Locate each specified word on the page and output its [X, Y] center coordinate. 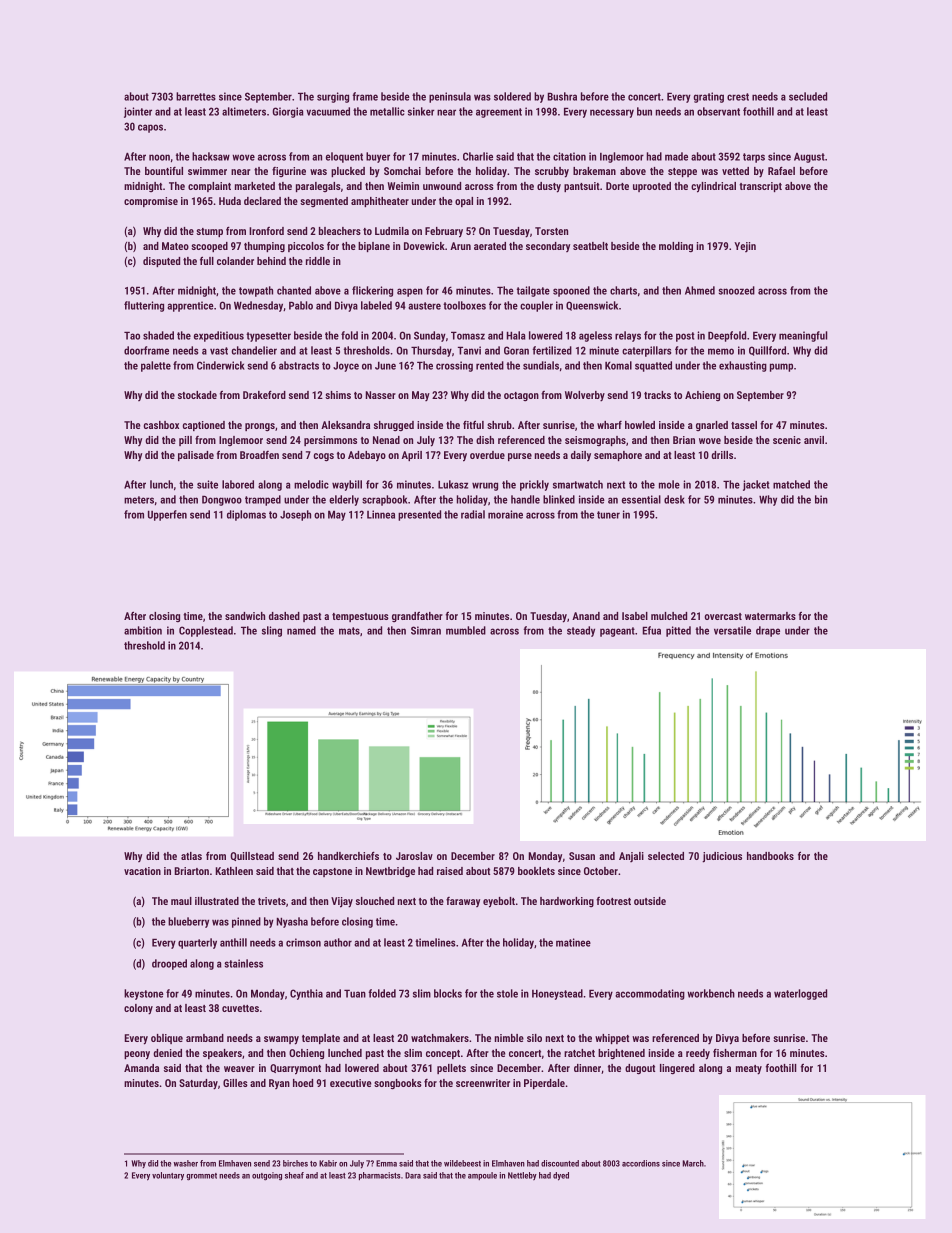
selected [666, 856]
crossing [454, 366]
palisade [196, 456]
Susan [582, 856]
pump [781, 367]
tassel [744, 425]
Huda [230, 201]
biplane [374, 247]
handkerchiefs [348, 855]
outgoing [267, 1176]
